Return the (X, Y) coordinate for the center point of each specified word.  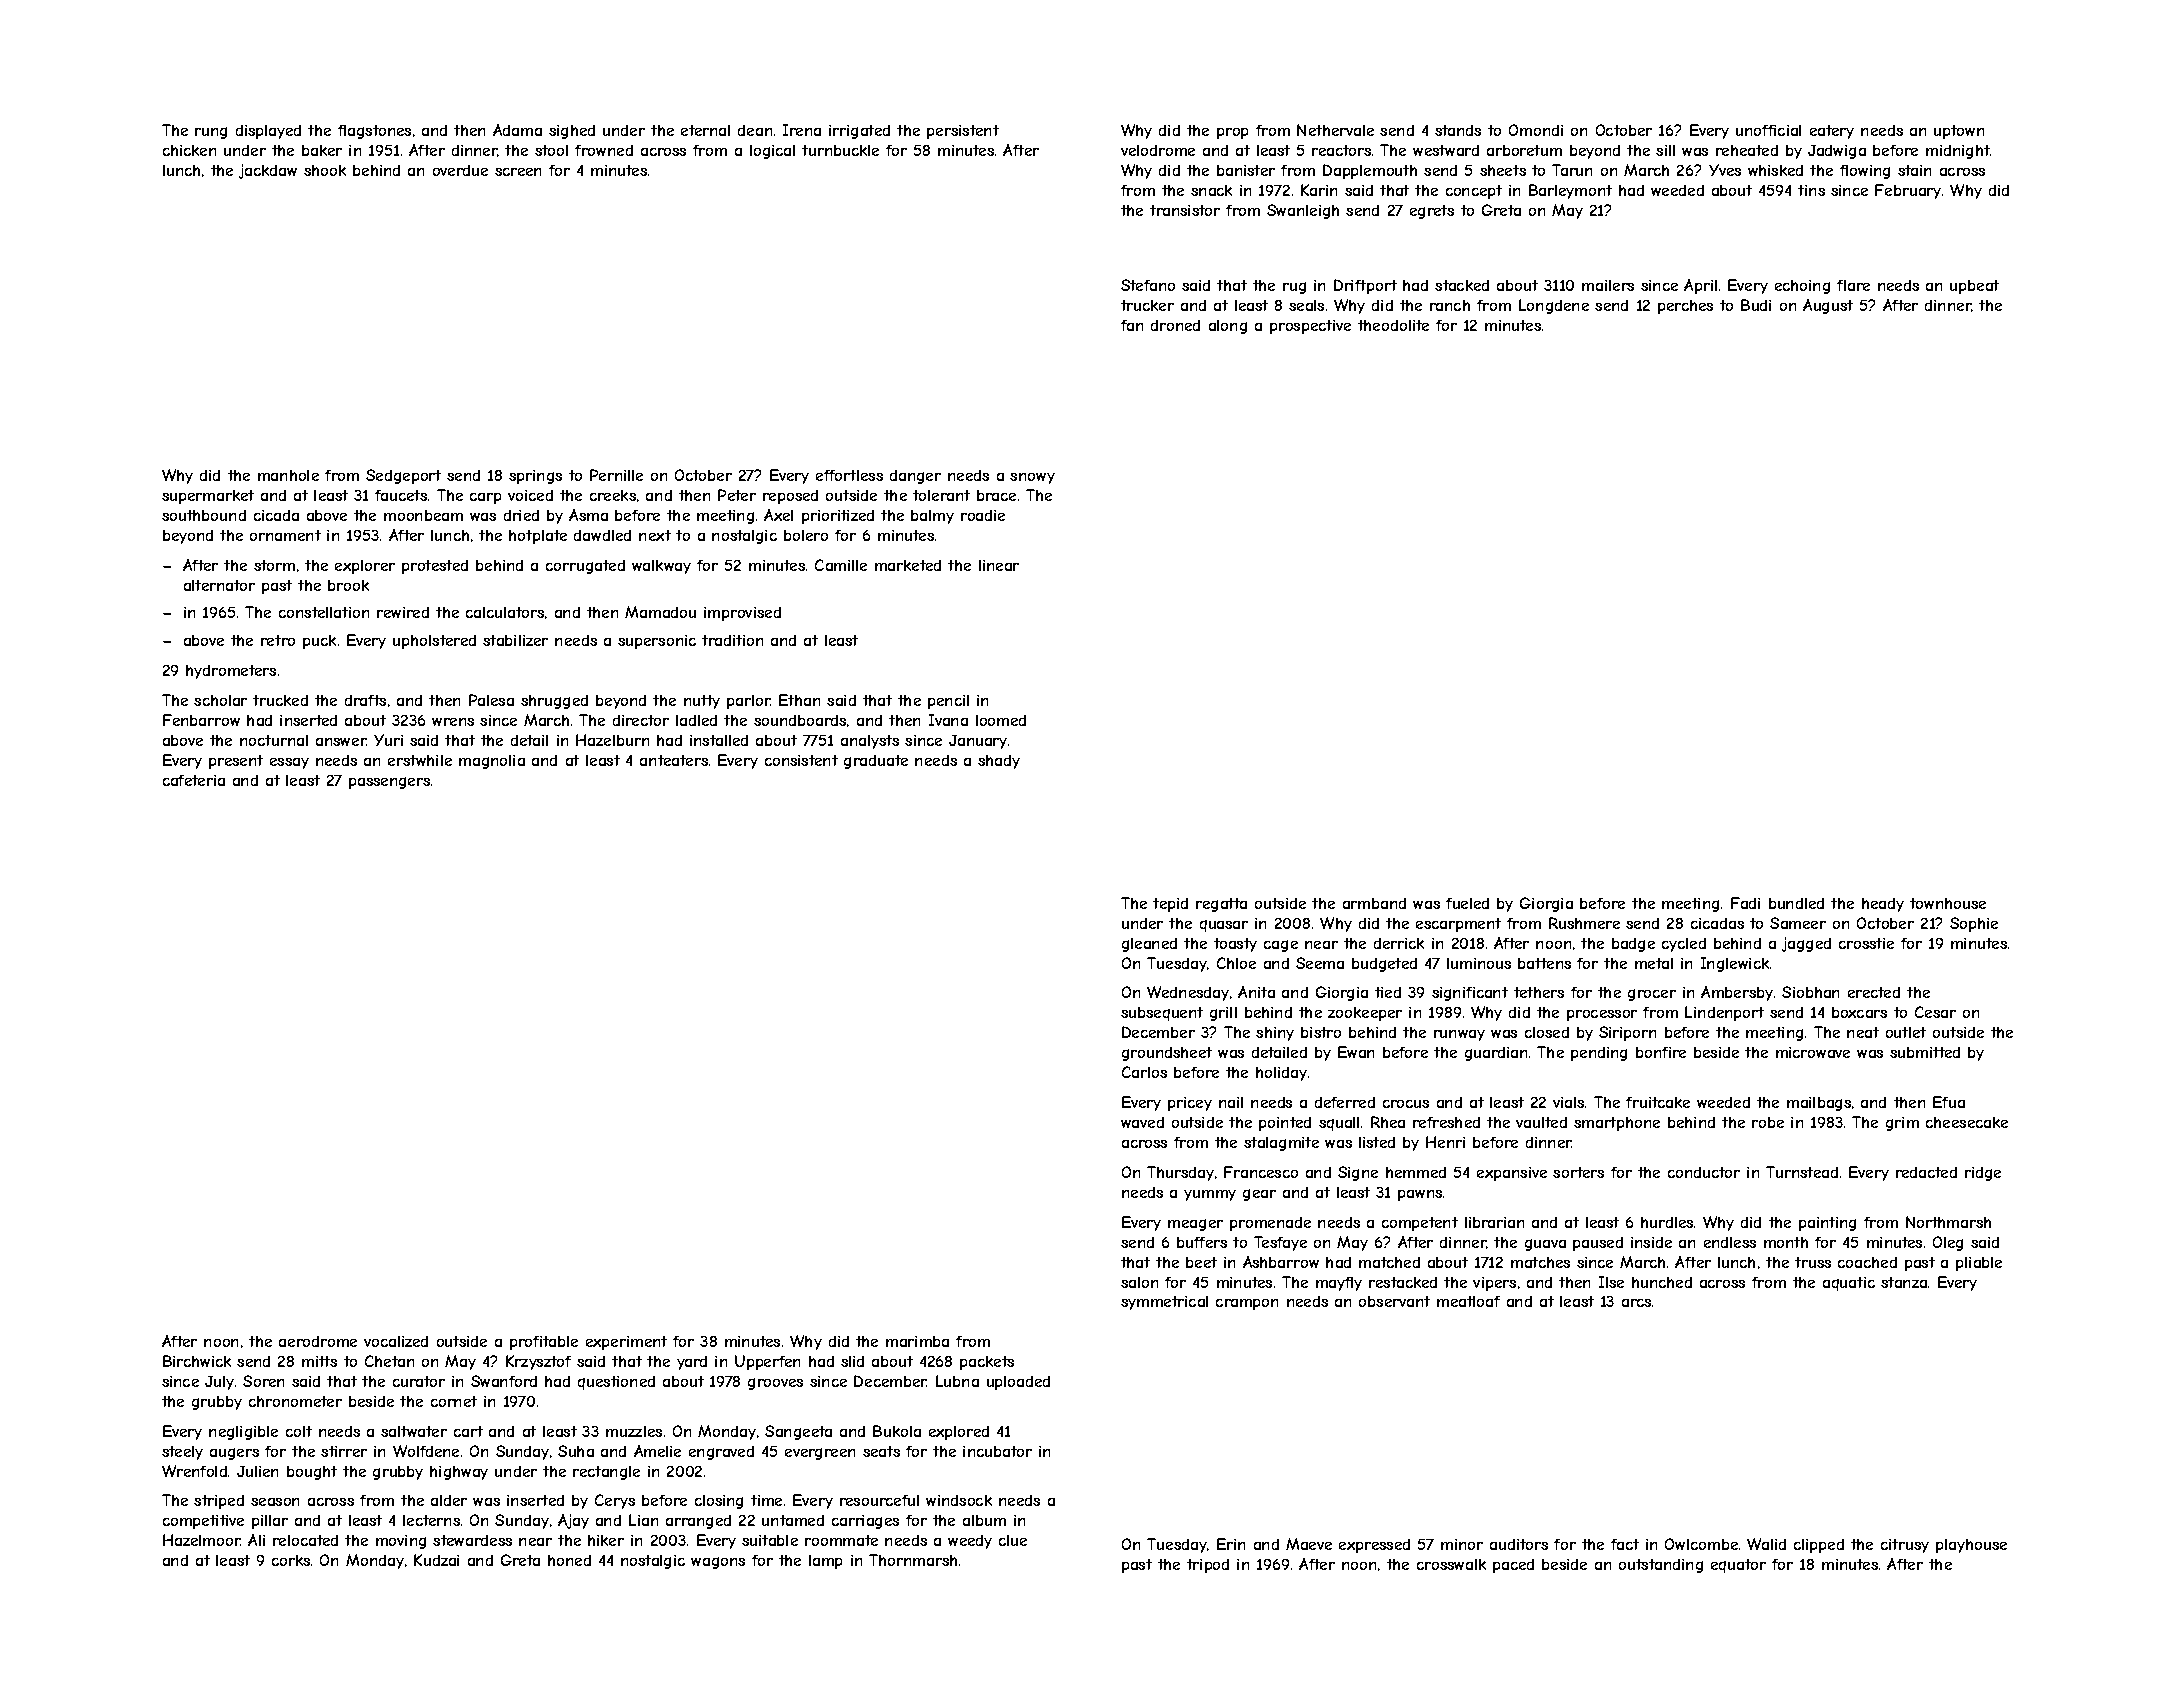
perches (1685, 307)
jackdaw (268, 171)
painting (1827, 1224)
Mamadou (660, 612)
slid (852, 1361)
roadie (983, 515)
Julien (257, 1471)
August (1828, 306)
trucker (1147, 305)
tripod (1208, 1566)
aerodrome (318, 1341)
